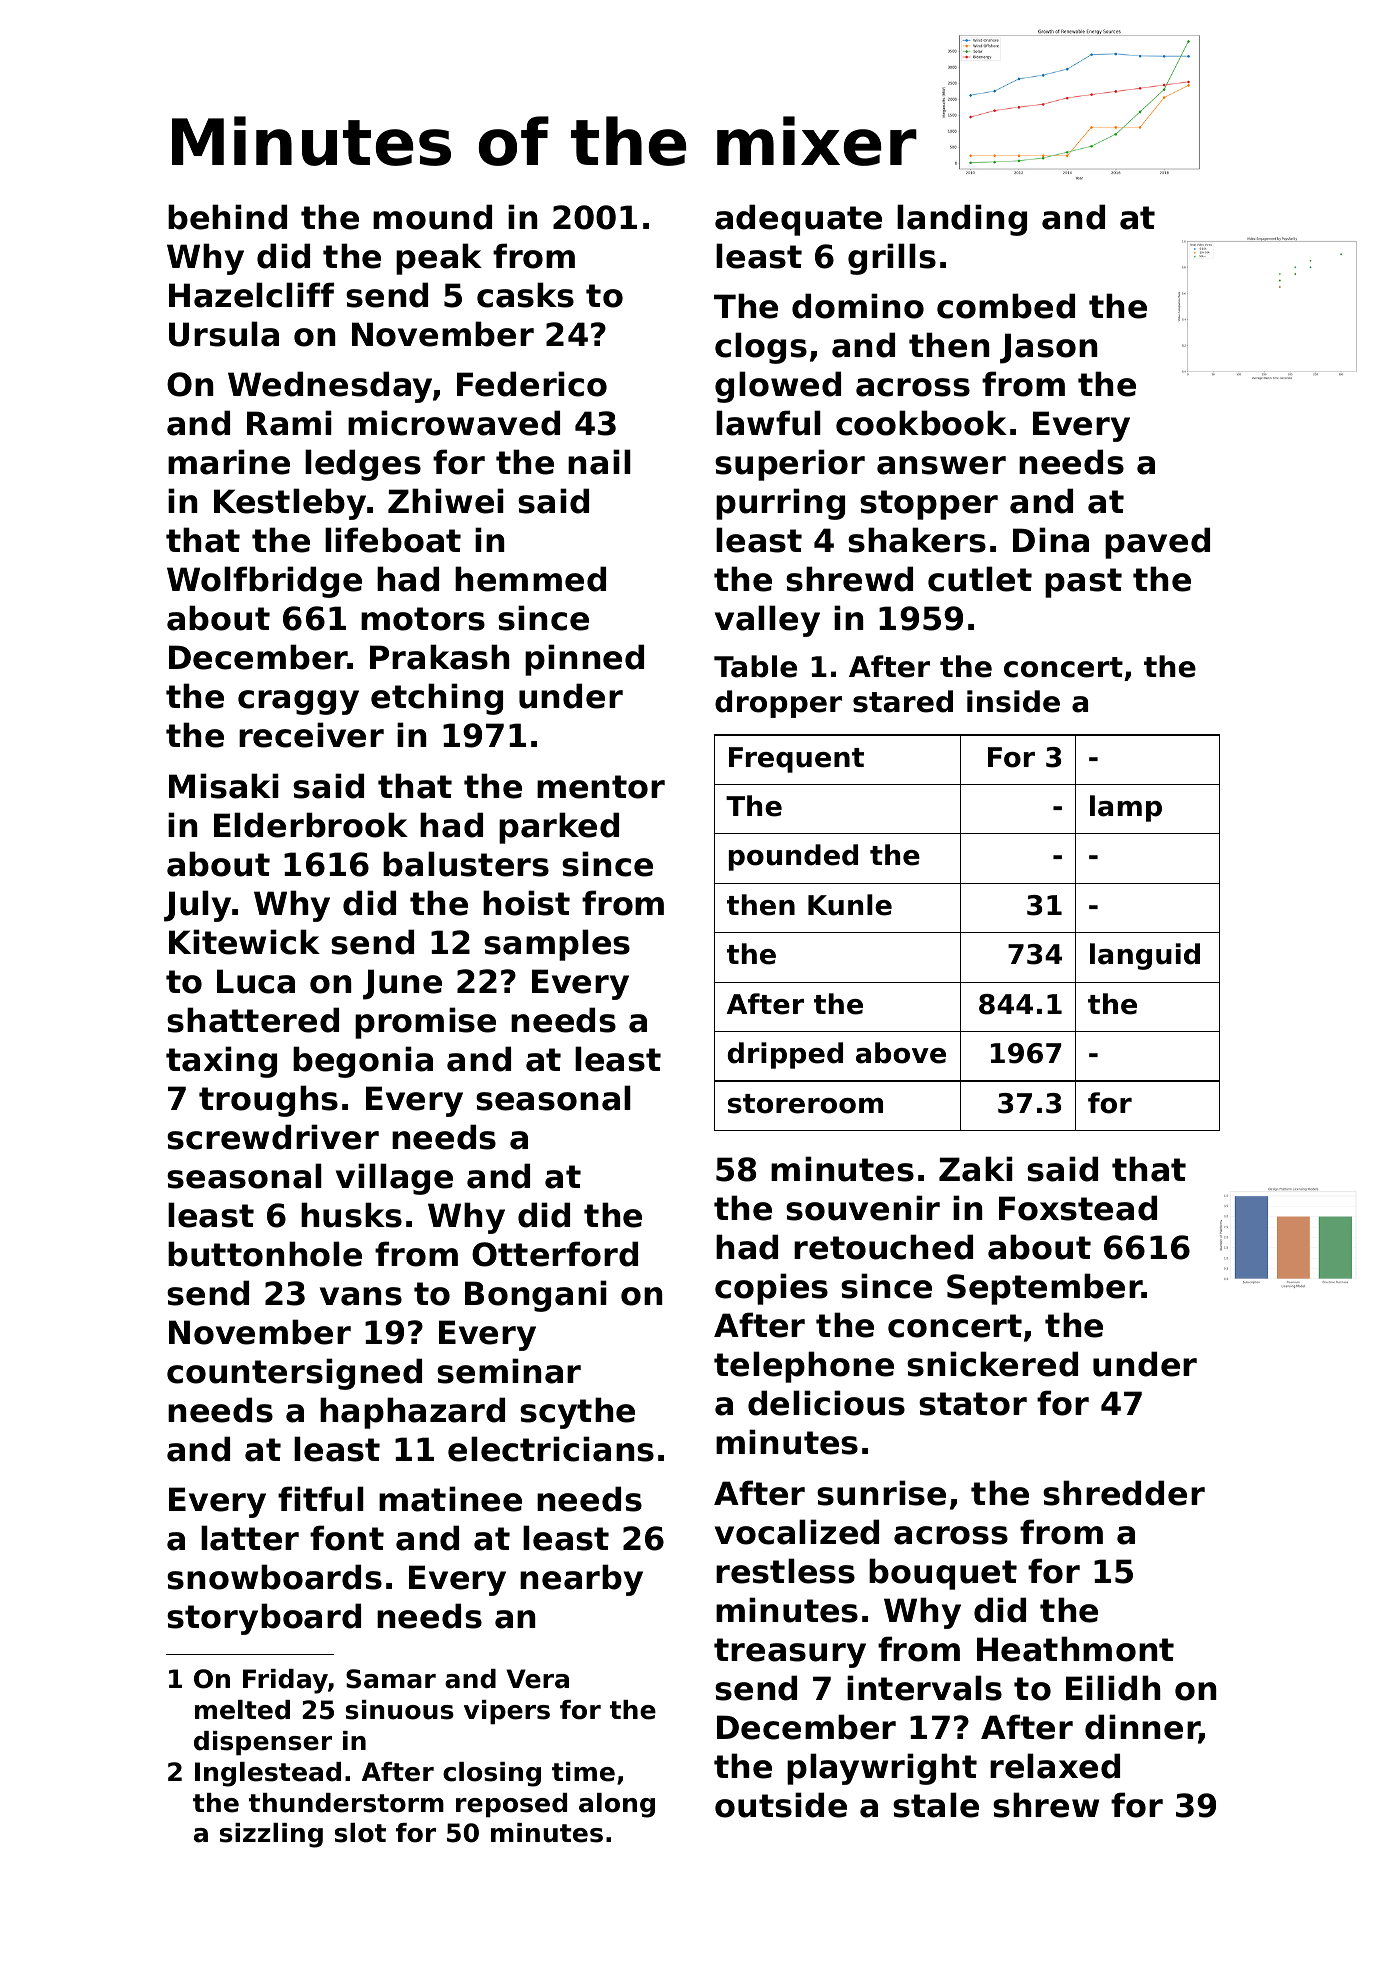 This image has width=1386, height=1969. Describe the element at coordinates (778, 704) in the image. I see `dropper` at that location.
